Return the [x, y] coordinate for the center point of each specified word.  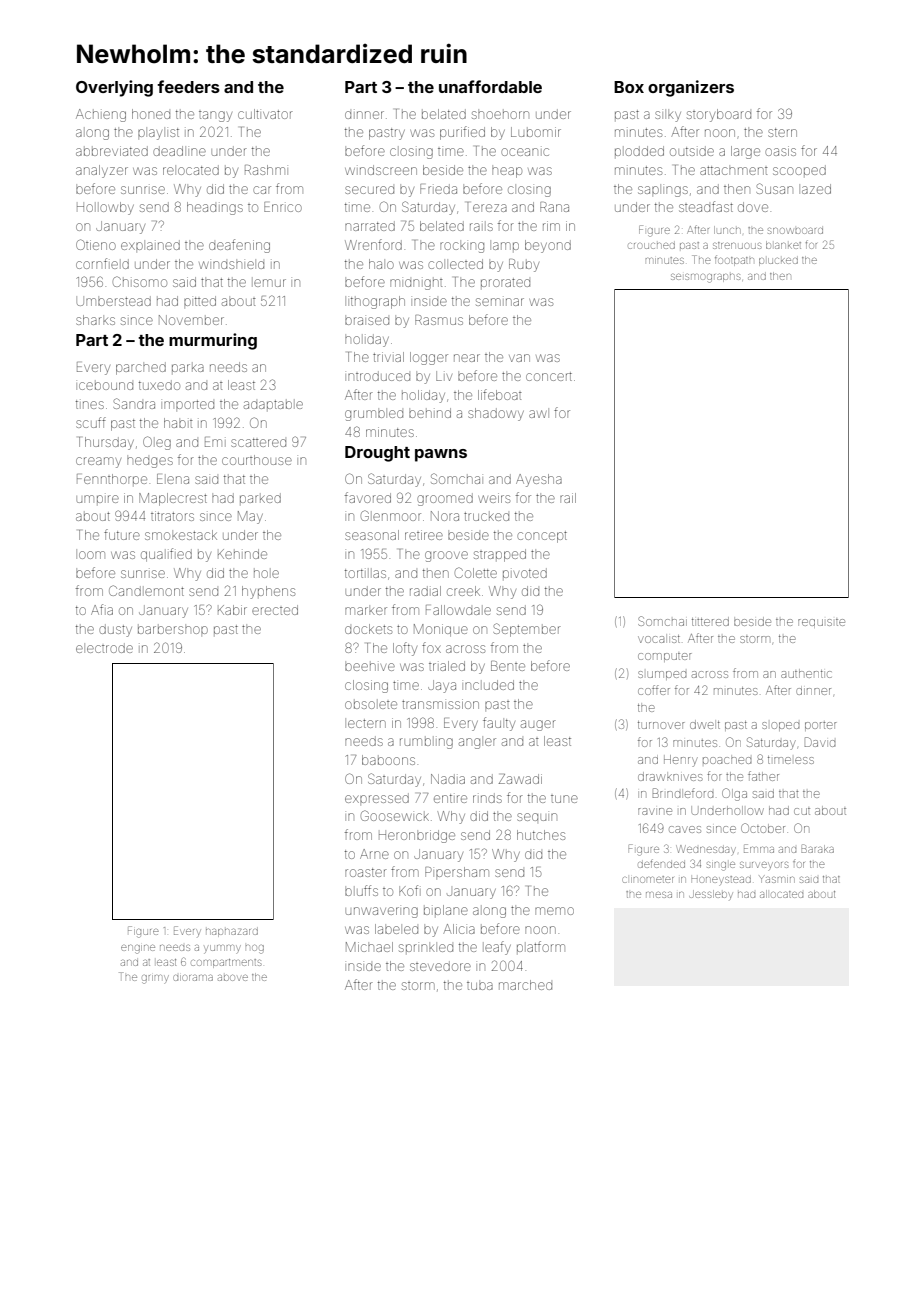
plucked [778, 262]
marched [525, 985]
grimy [155, 979]
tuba [480, 986]
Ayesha [539, 480]
